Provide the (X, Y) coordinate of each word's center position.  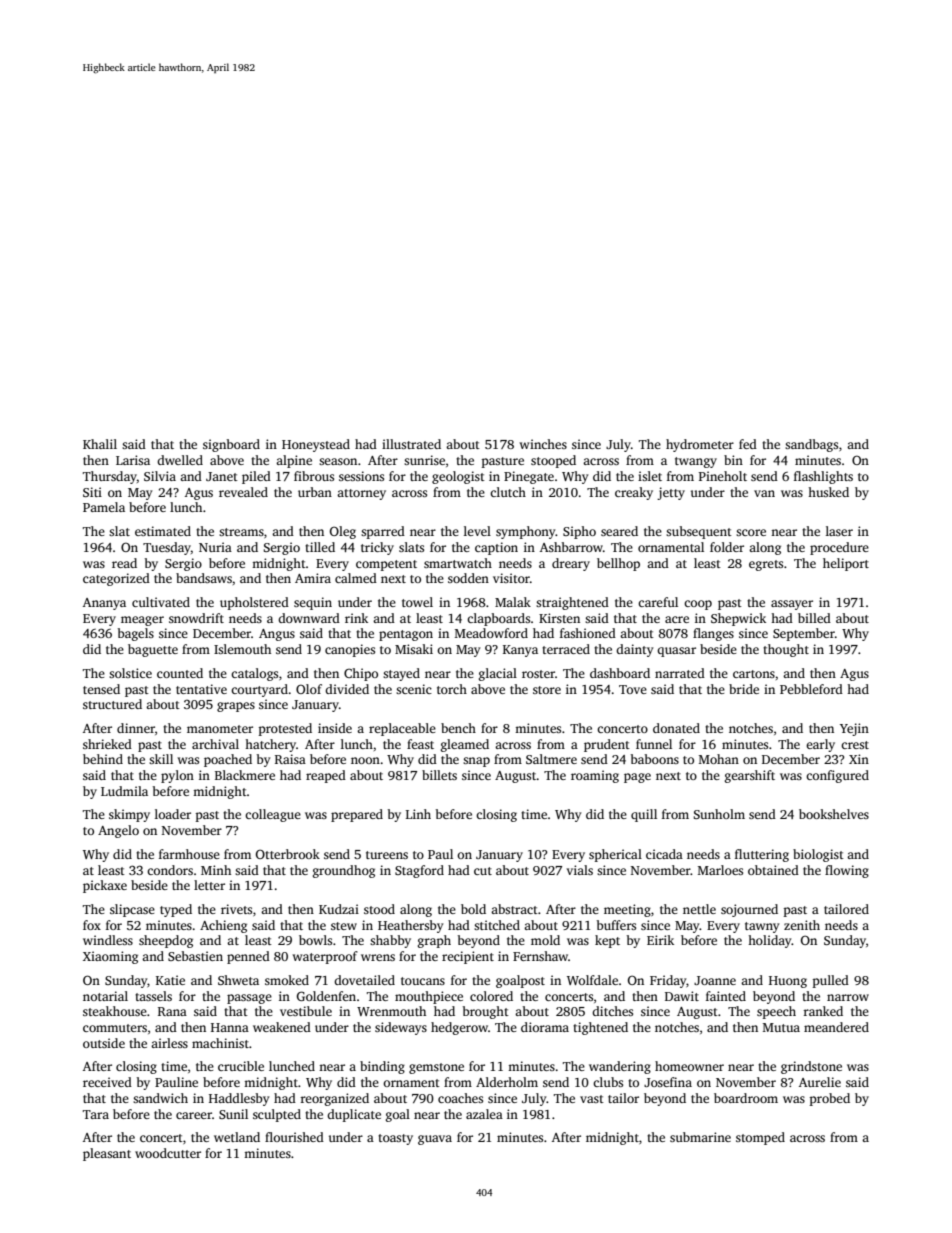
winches (543, 444)
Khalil (100, 444)
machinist (220, 1043)
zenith (802, 925)
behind (103, 759)
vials (580, 870)
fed (748, 444)
